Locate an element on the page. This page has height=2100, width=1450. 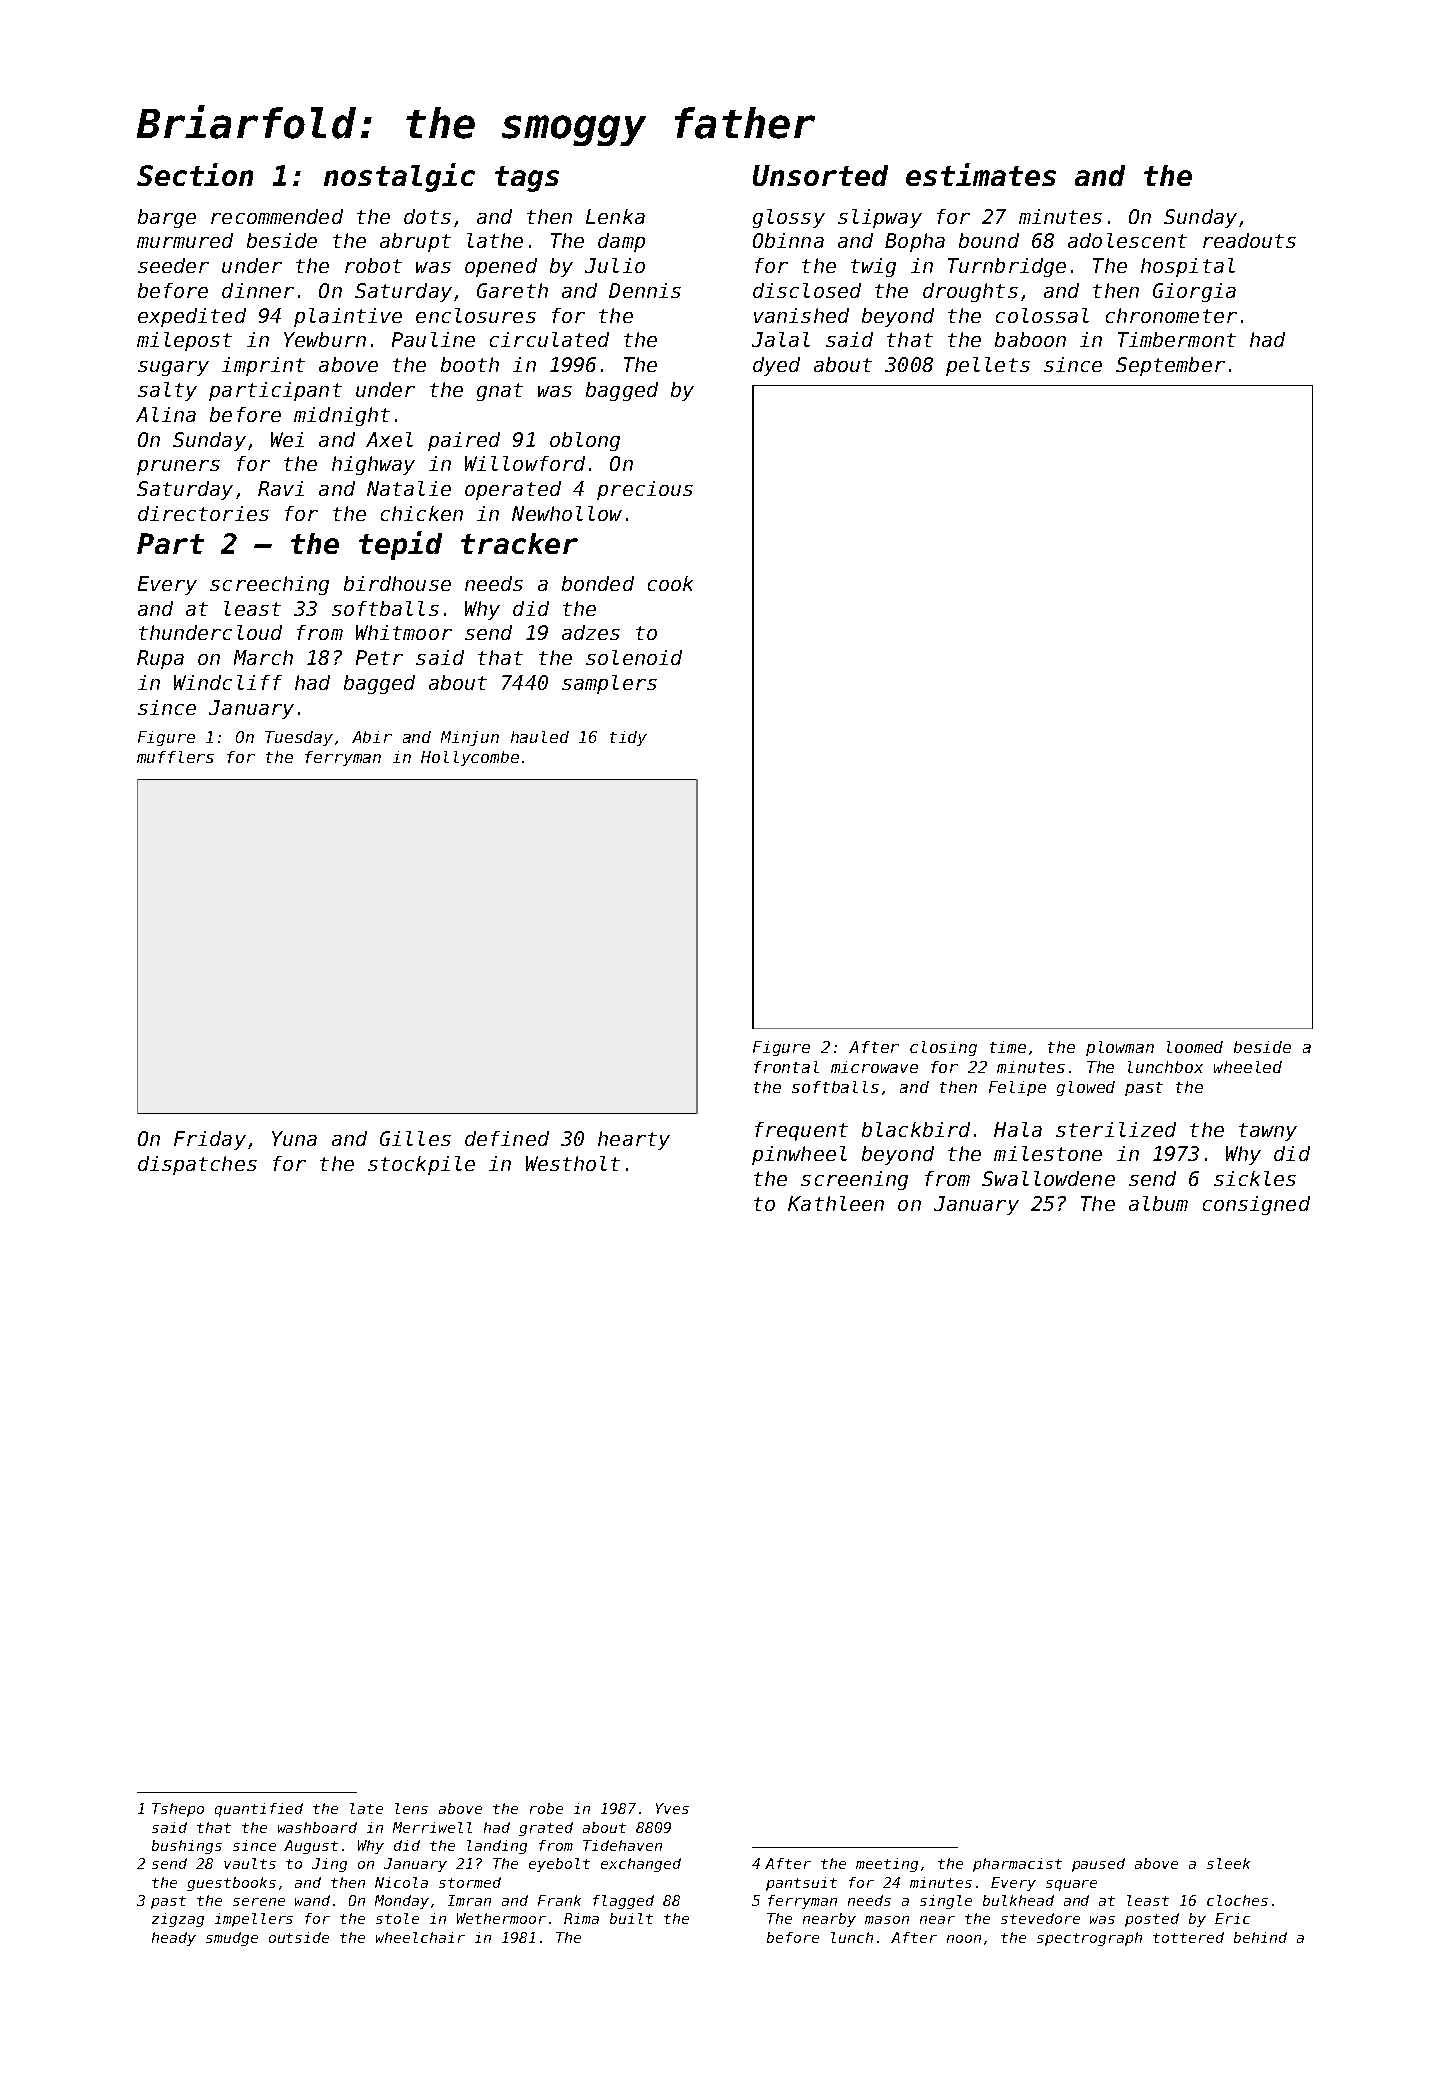
Section is located at coordinates (195, 174).
